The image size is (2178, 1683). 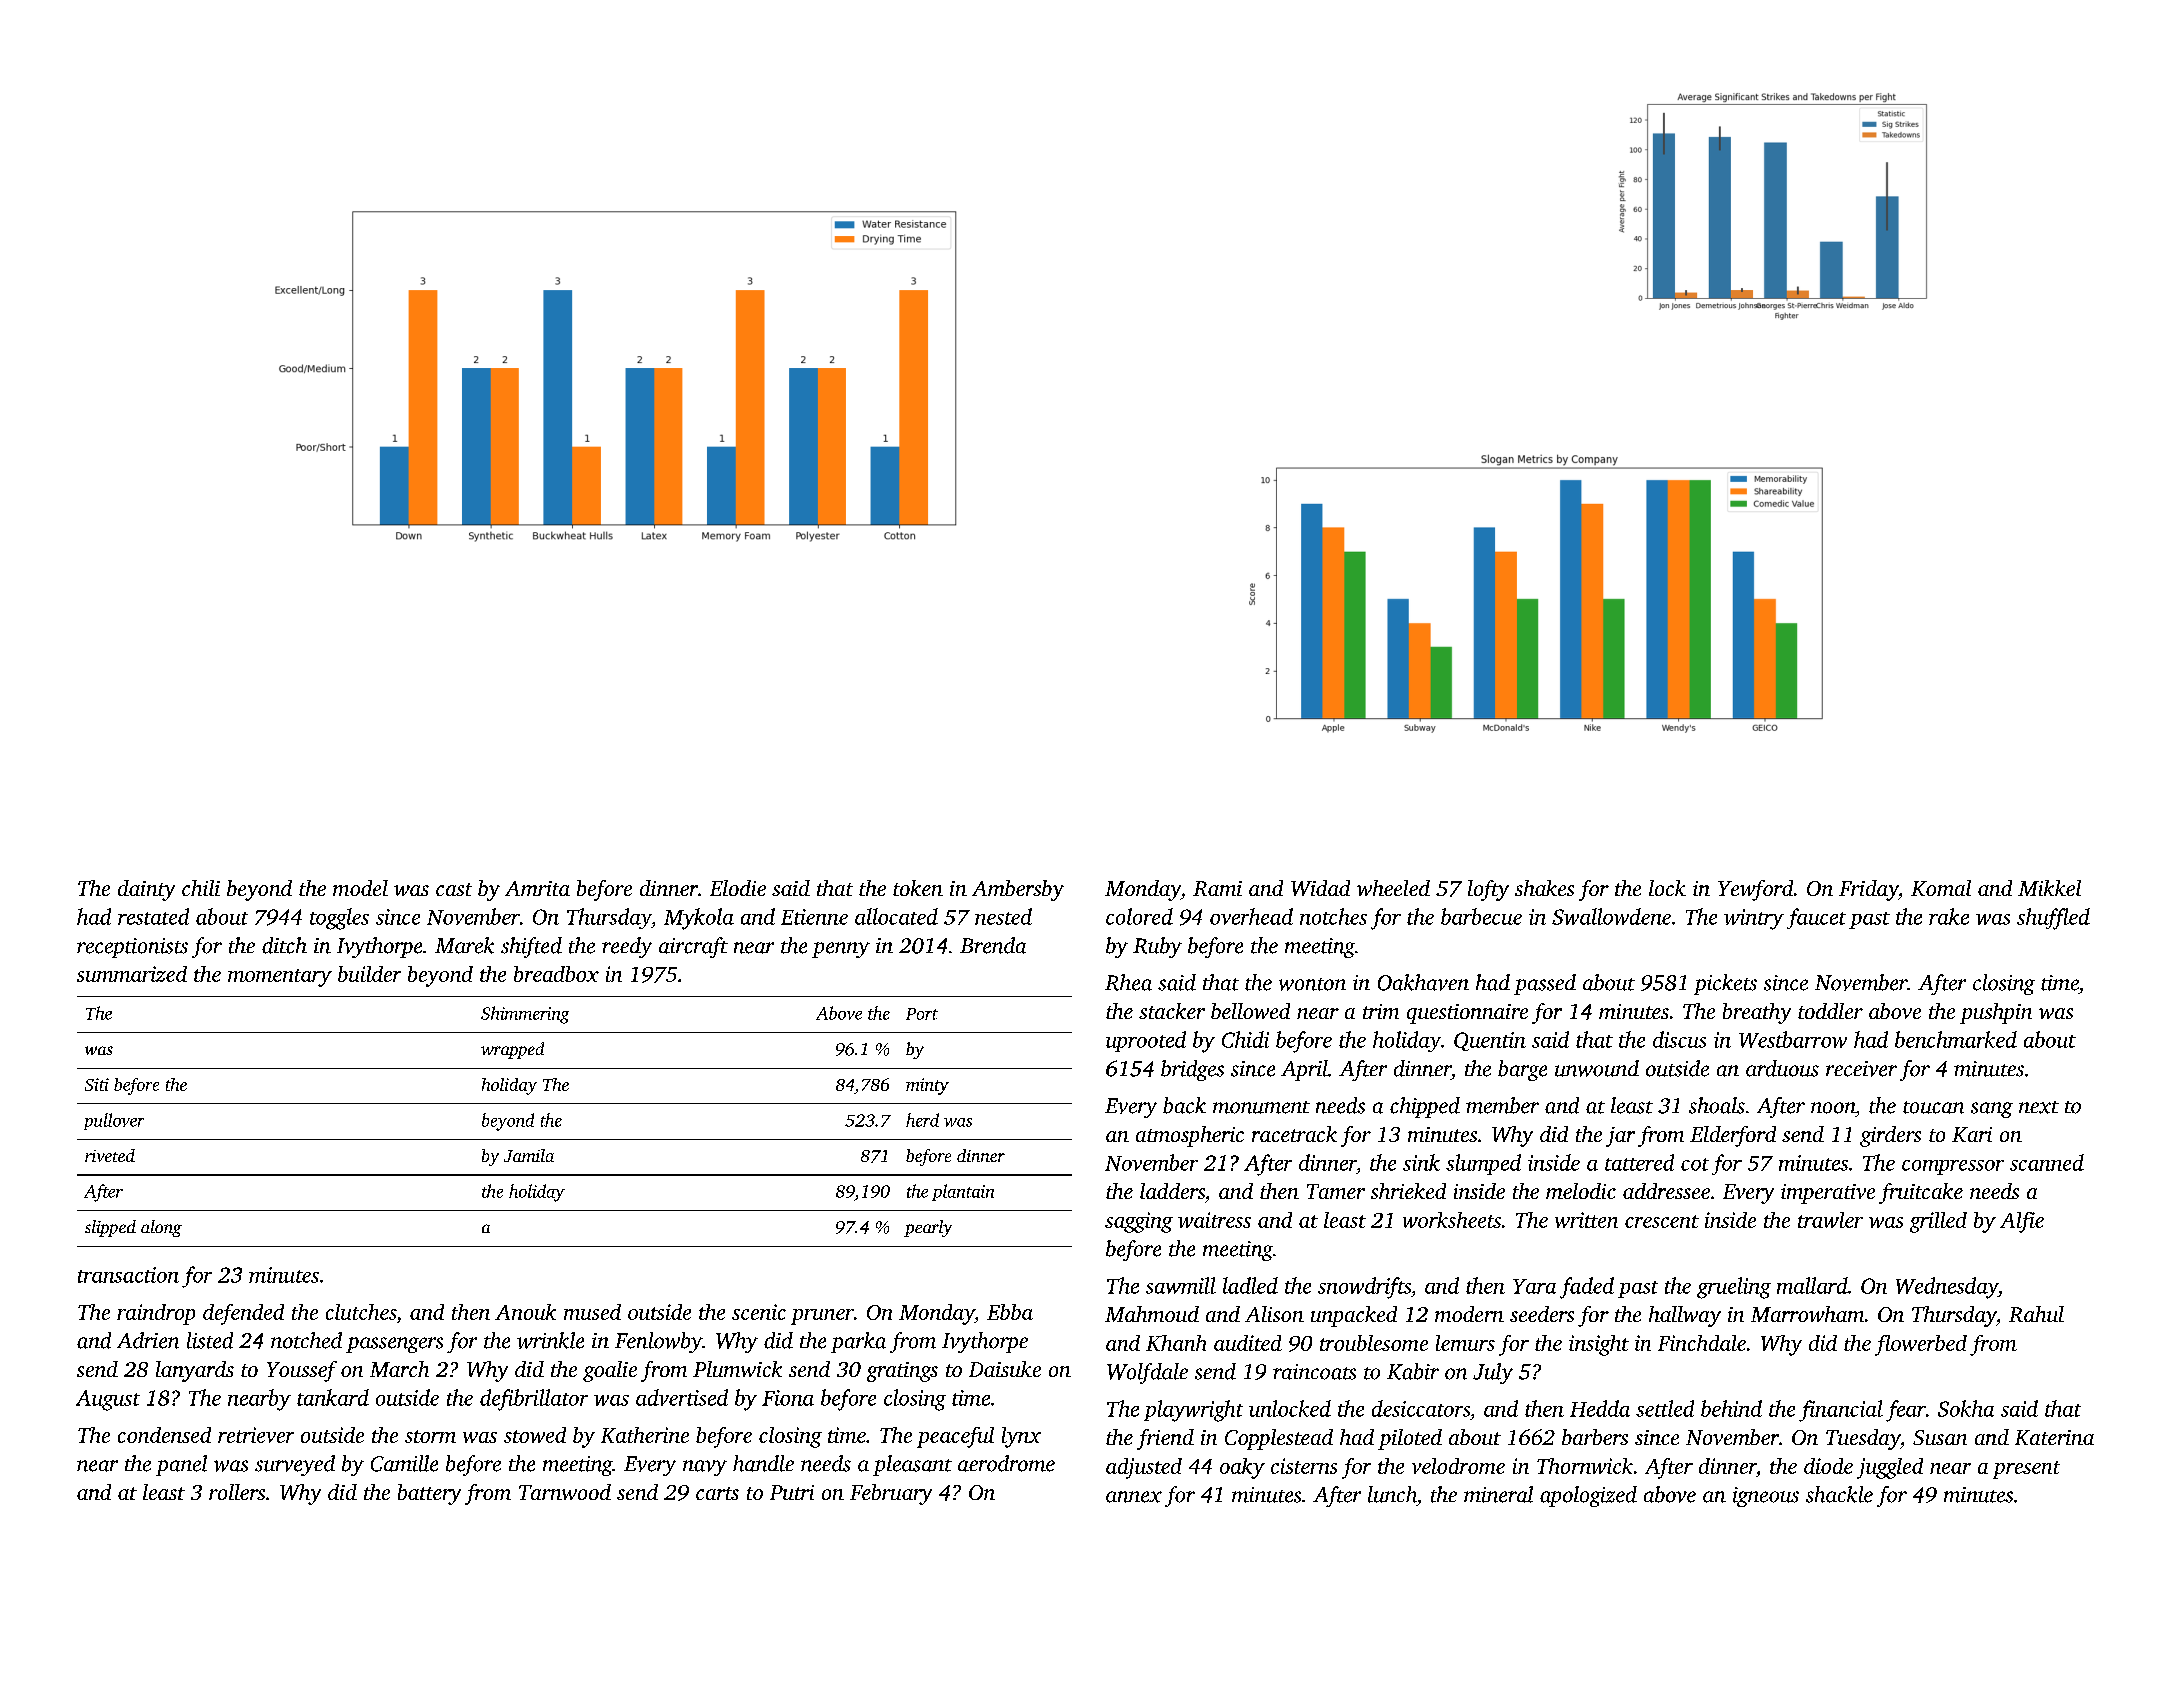 What do you see at coordinates (955, 1437) in the screenshot?
I see `peaceful` at bounding box center [955, 1437].
